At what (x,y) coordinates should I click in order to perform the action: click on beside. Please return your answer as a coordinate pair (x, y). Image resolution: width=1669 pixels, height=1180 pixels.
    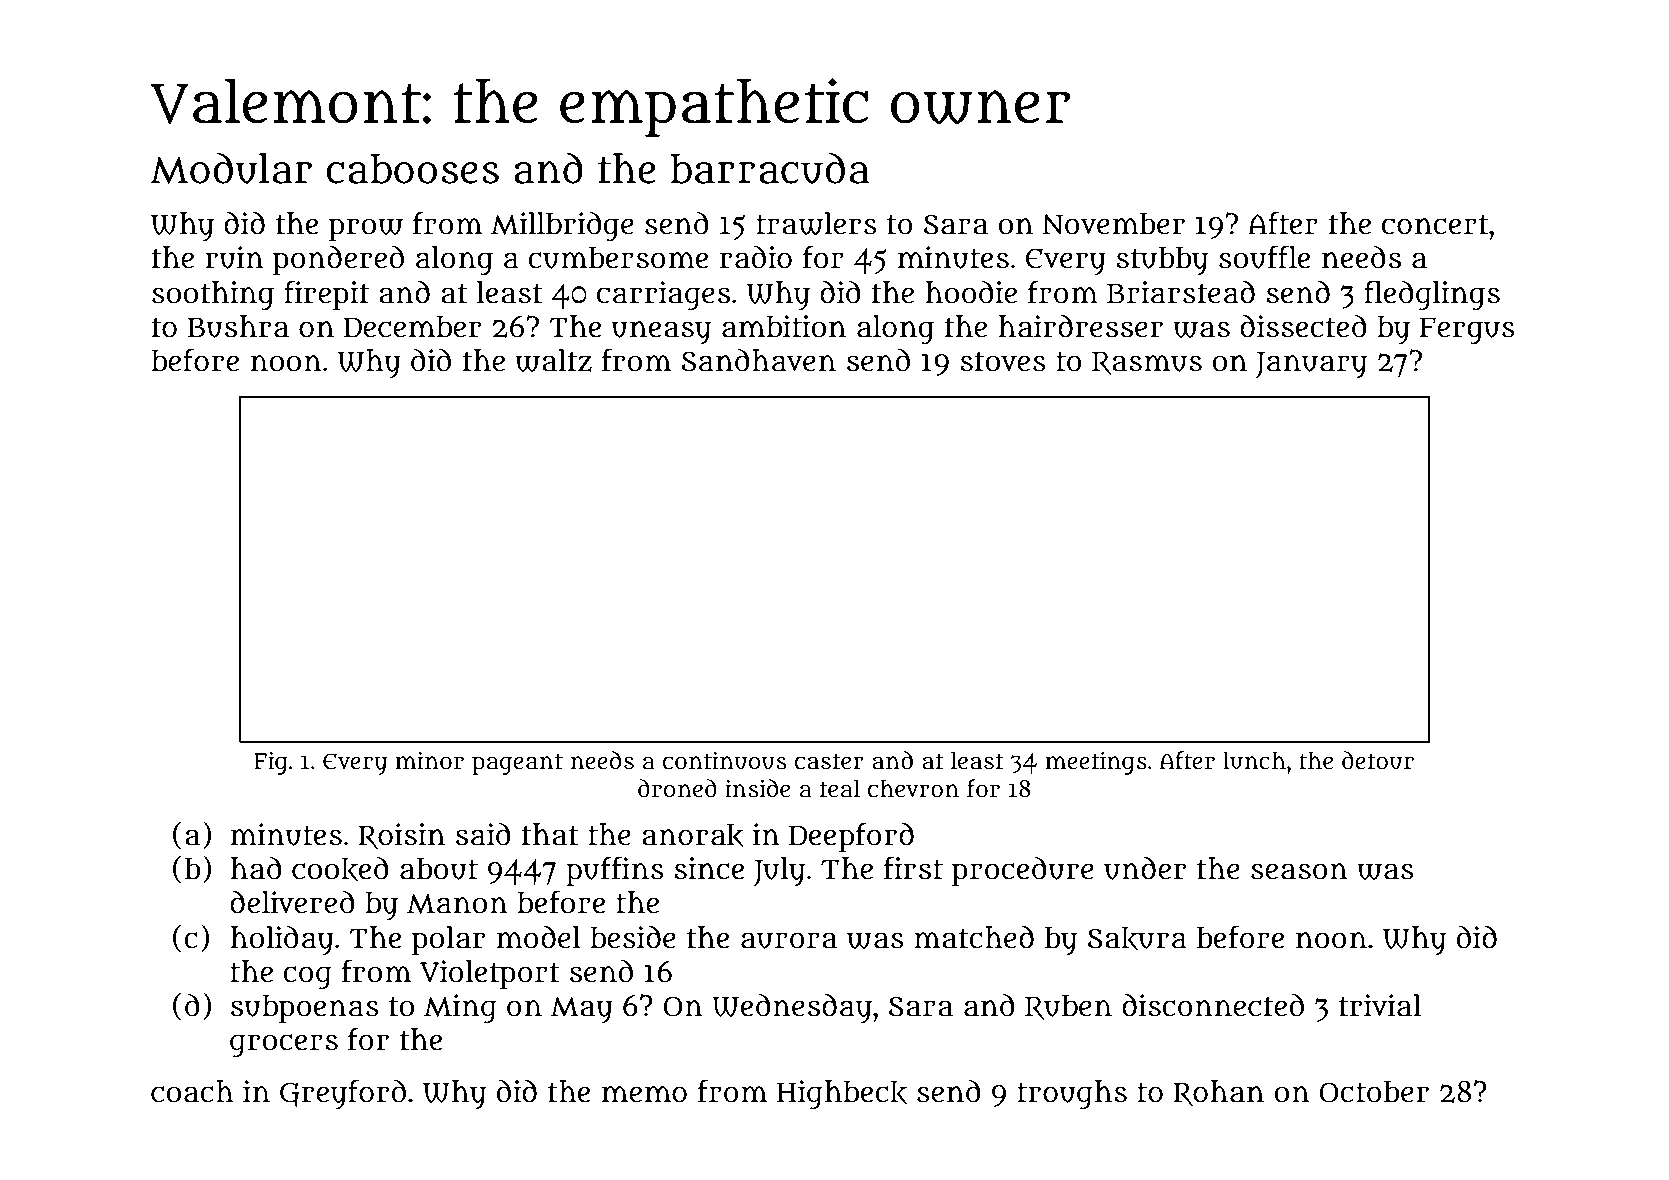
    Looking at the image, I should click on (633, 937).
